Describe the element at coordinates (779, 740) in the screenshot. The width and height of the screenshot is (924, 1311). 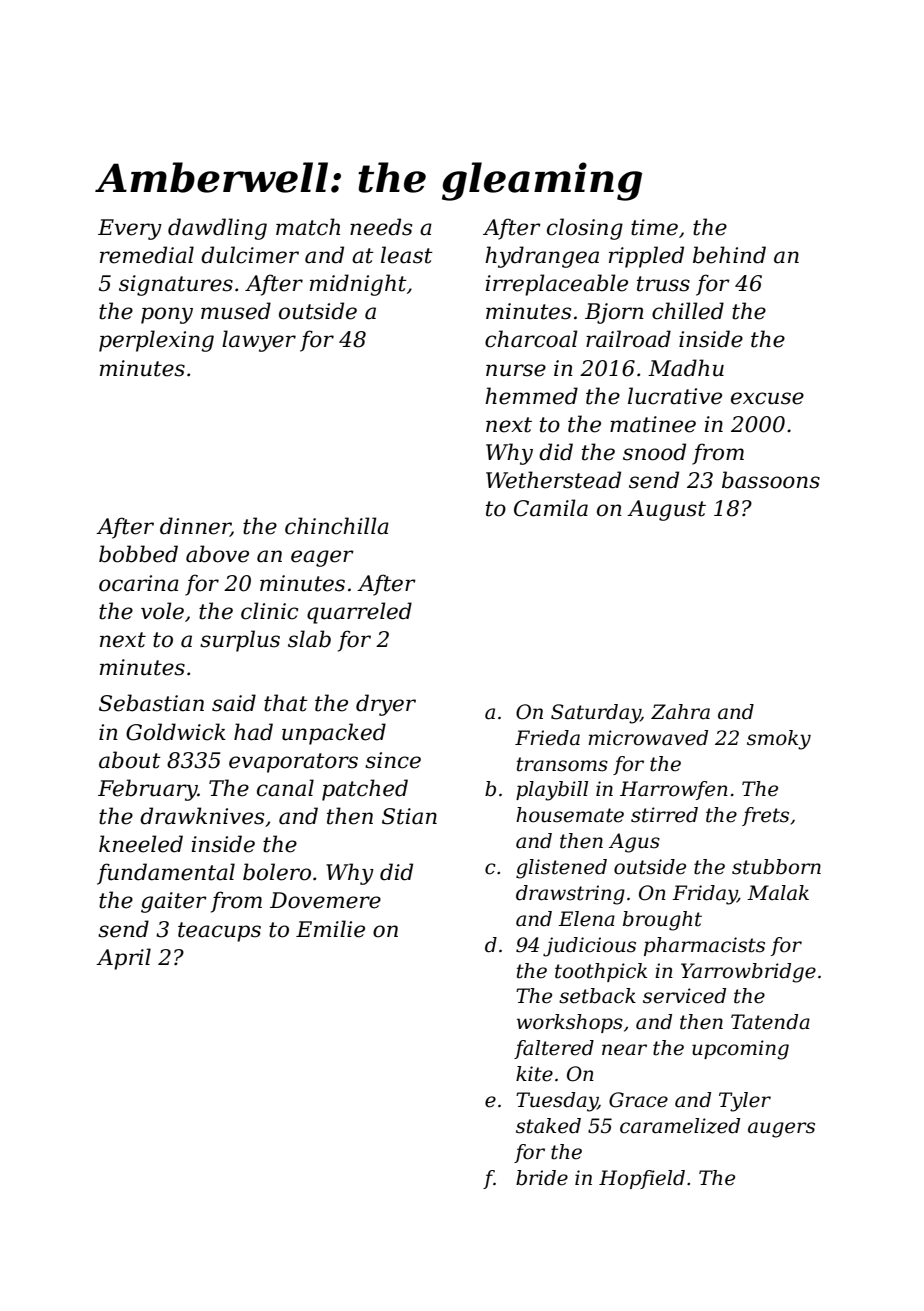
I see `smoky` at that location.
